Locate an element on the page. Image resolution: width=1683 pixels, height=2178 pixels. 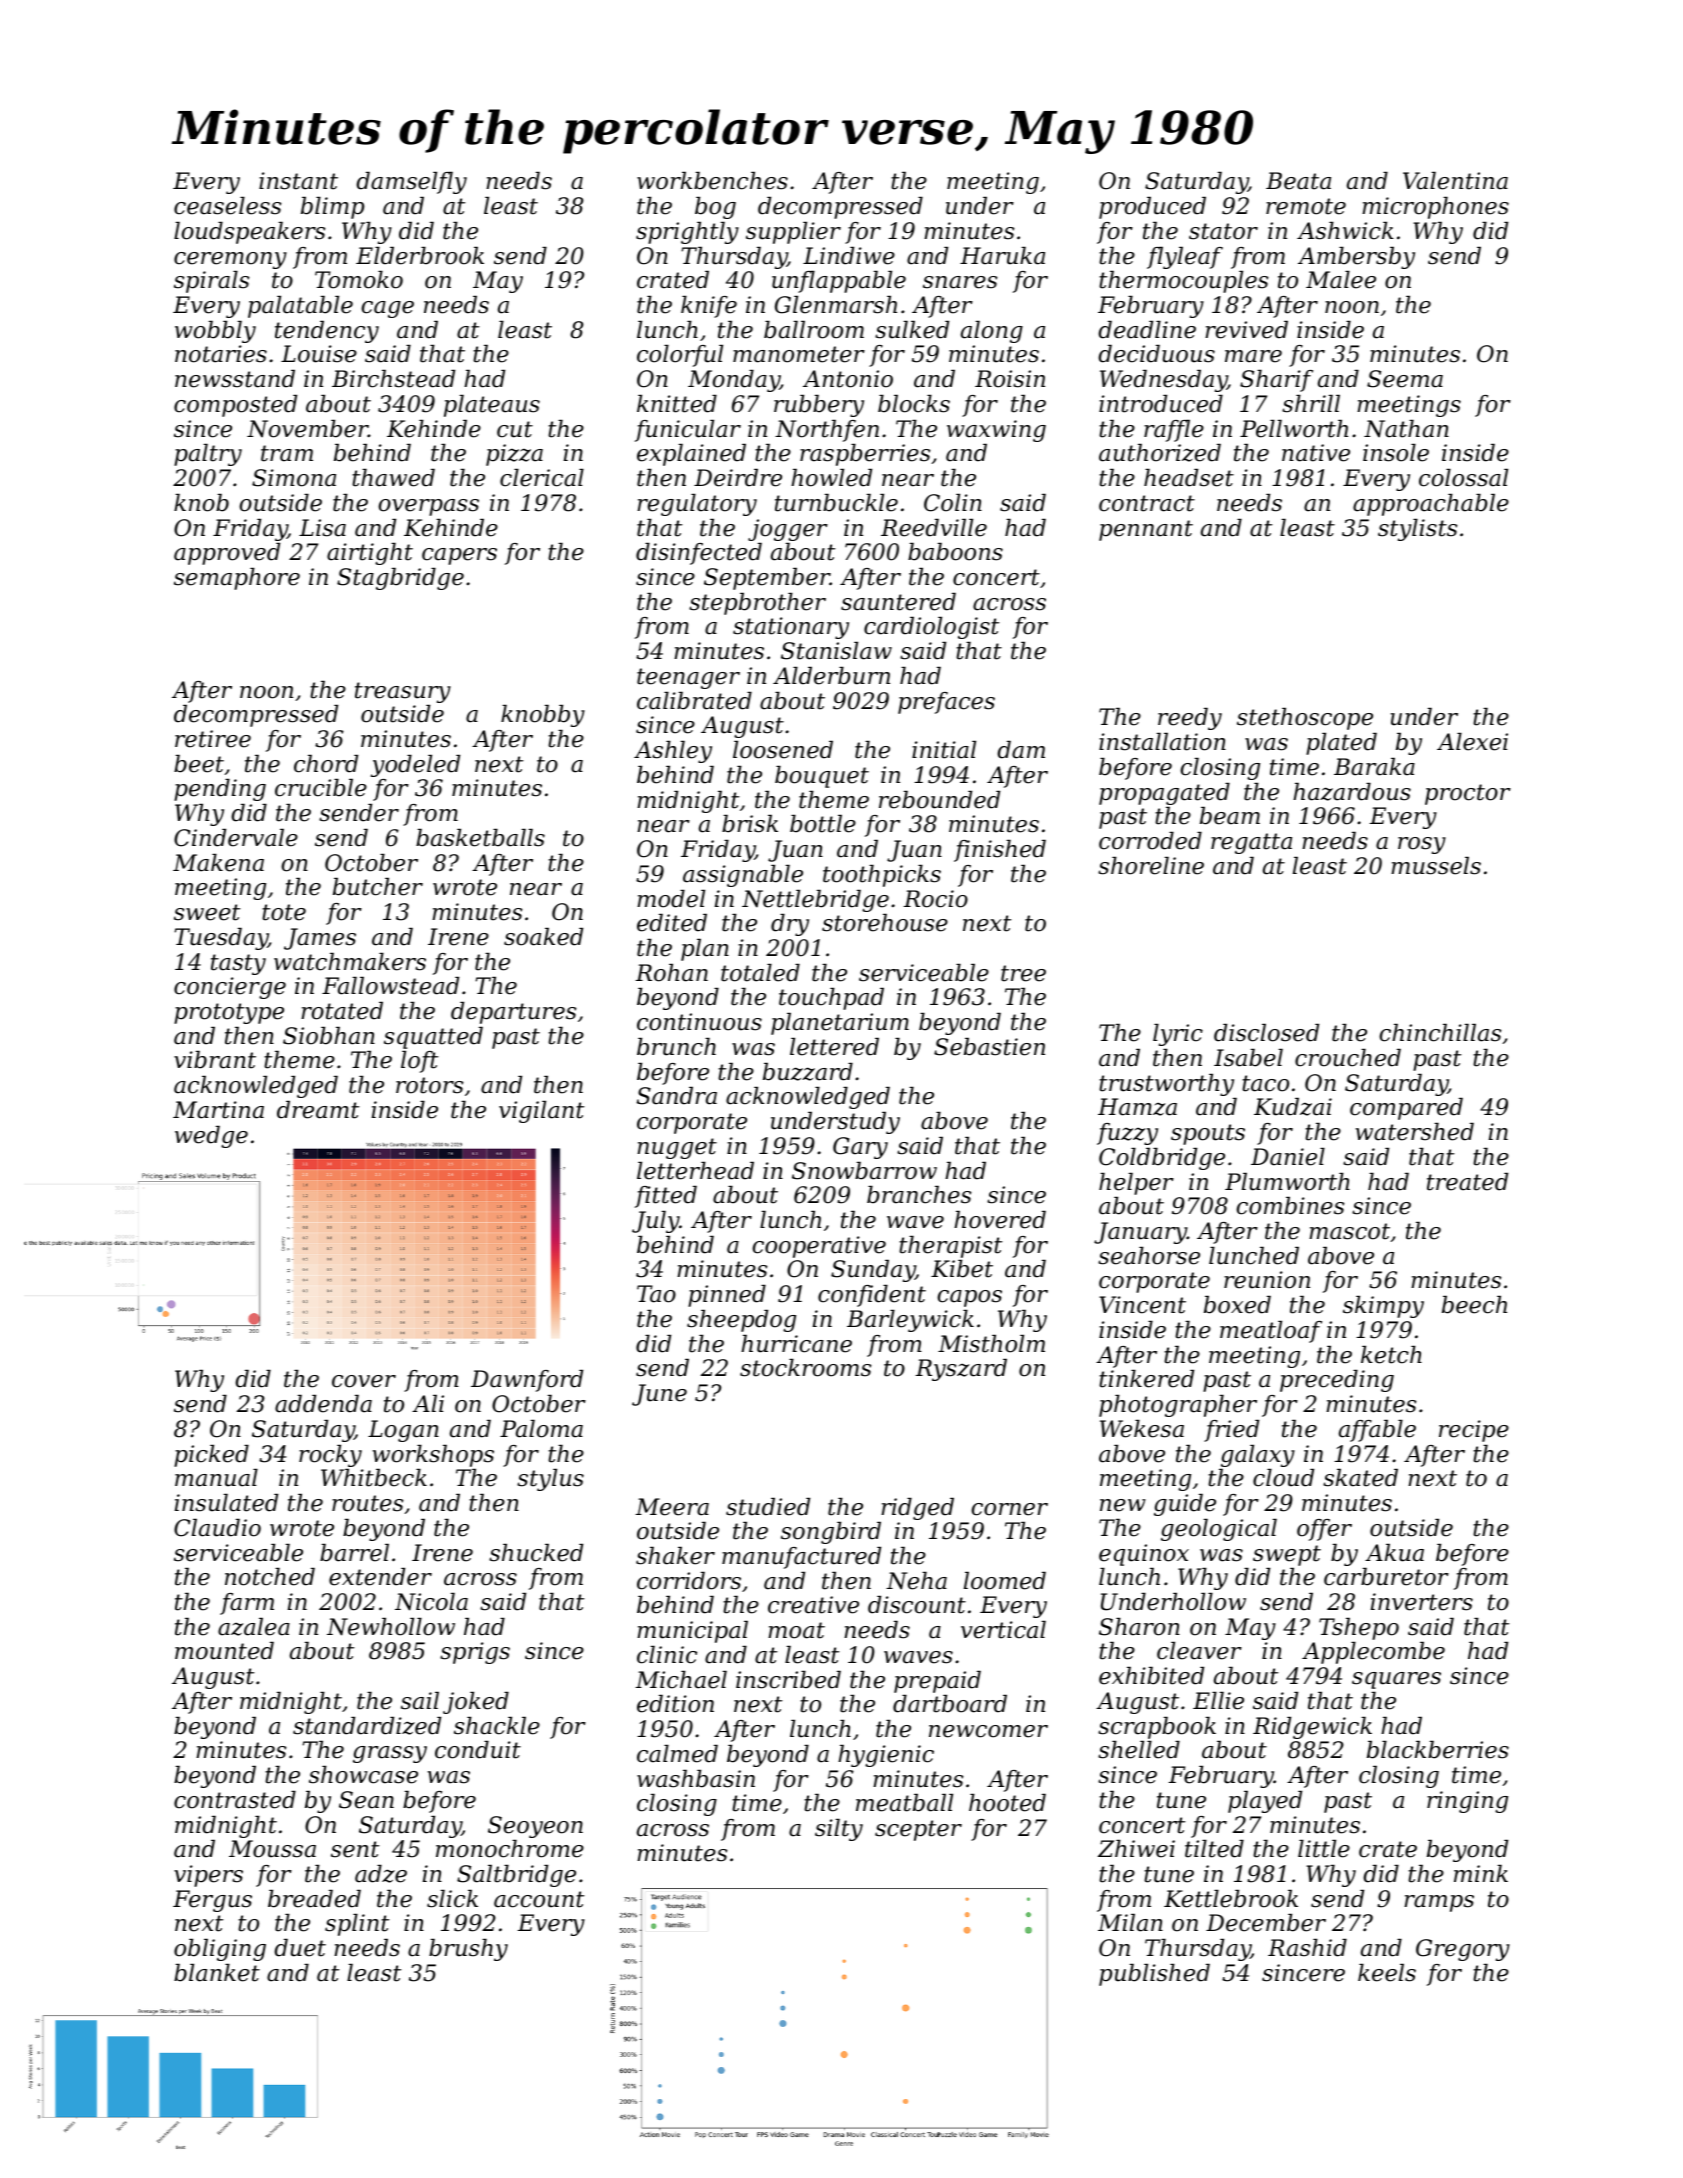
thawed is located at coordinates (393, 478).
